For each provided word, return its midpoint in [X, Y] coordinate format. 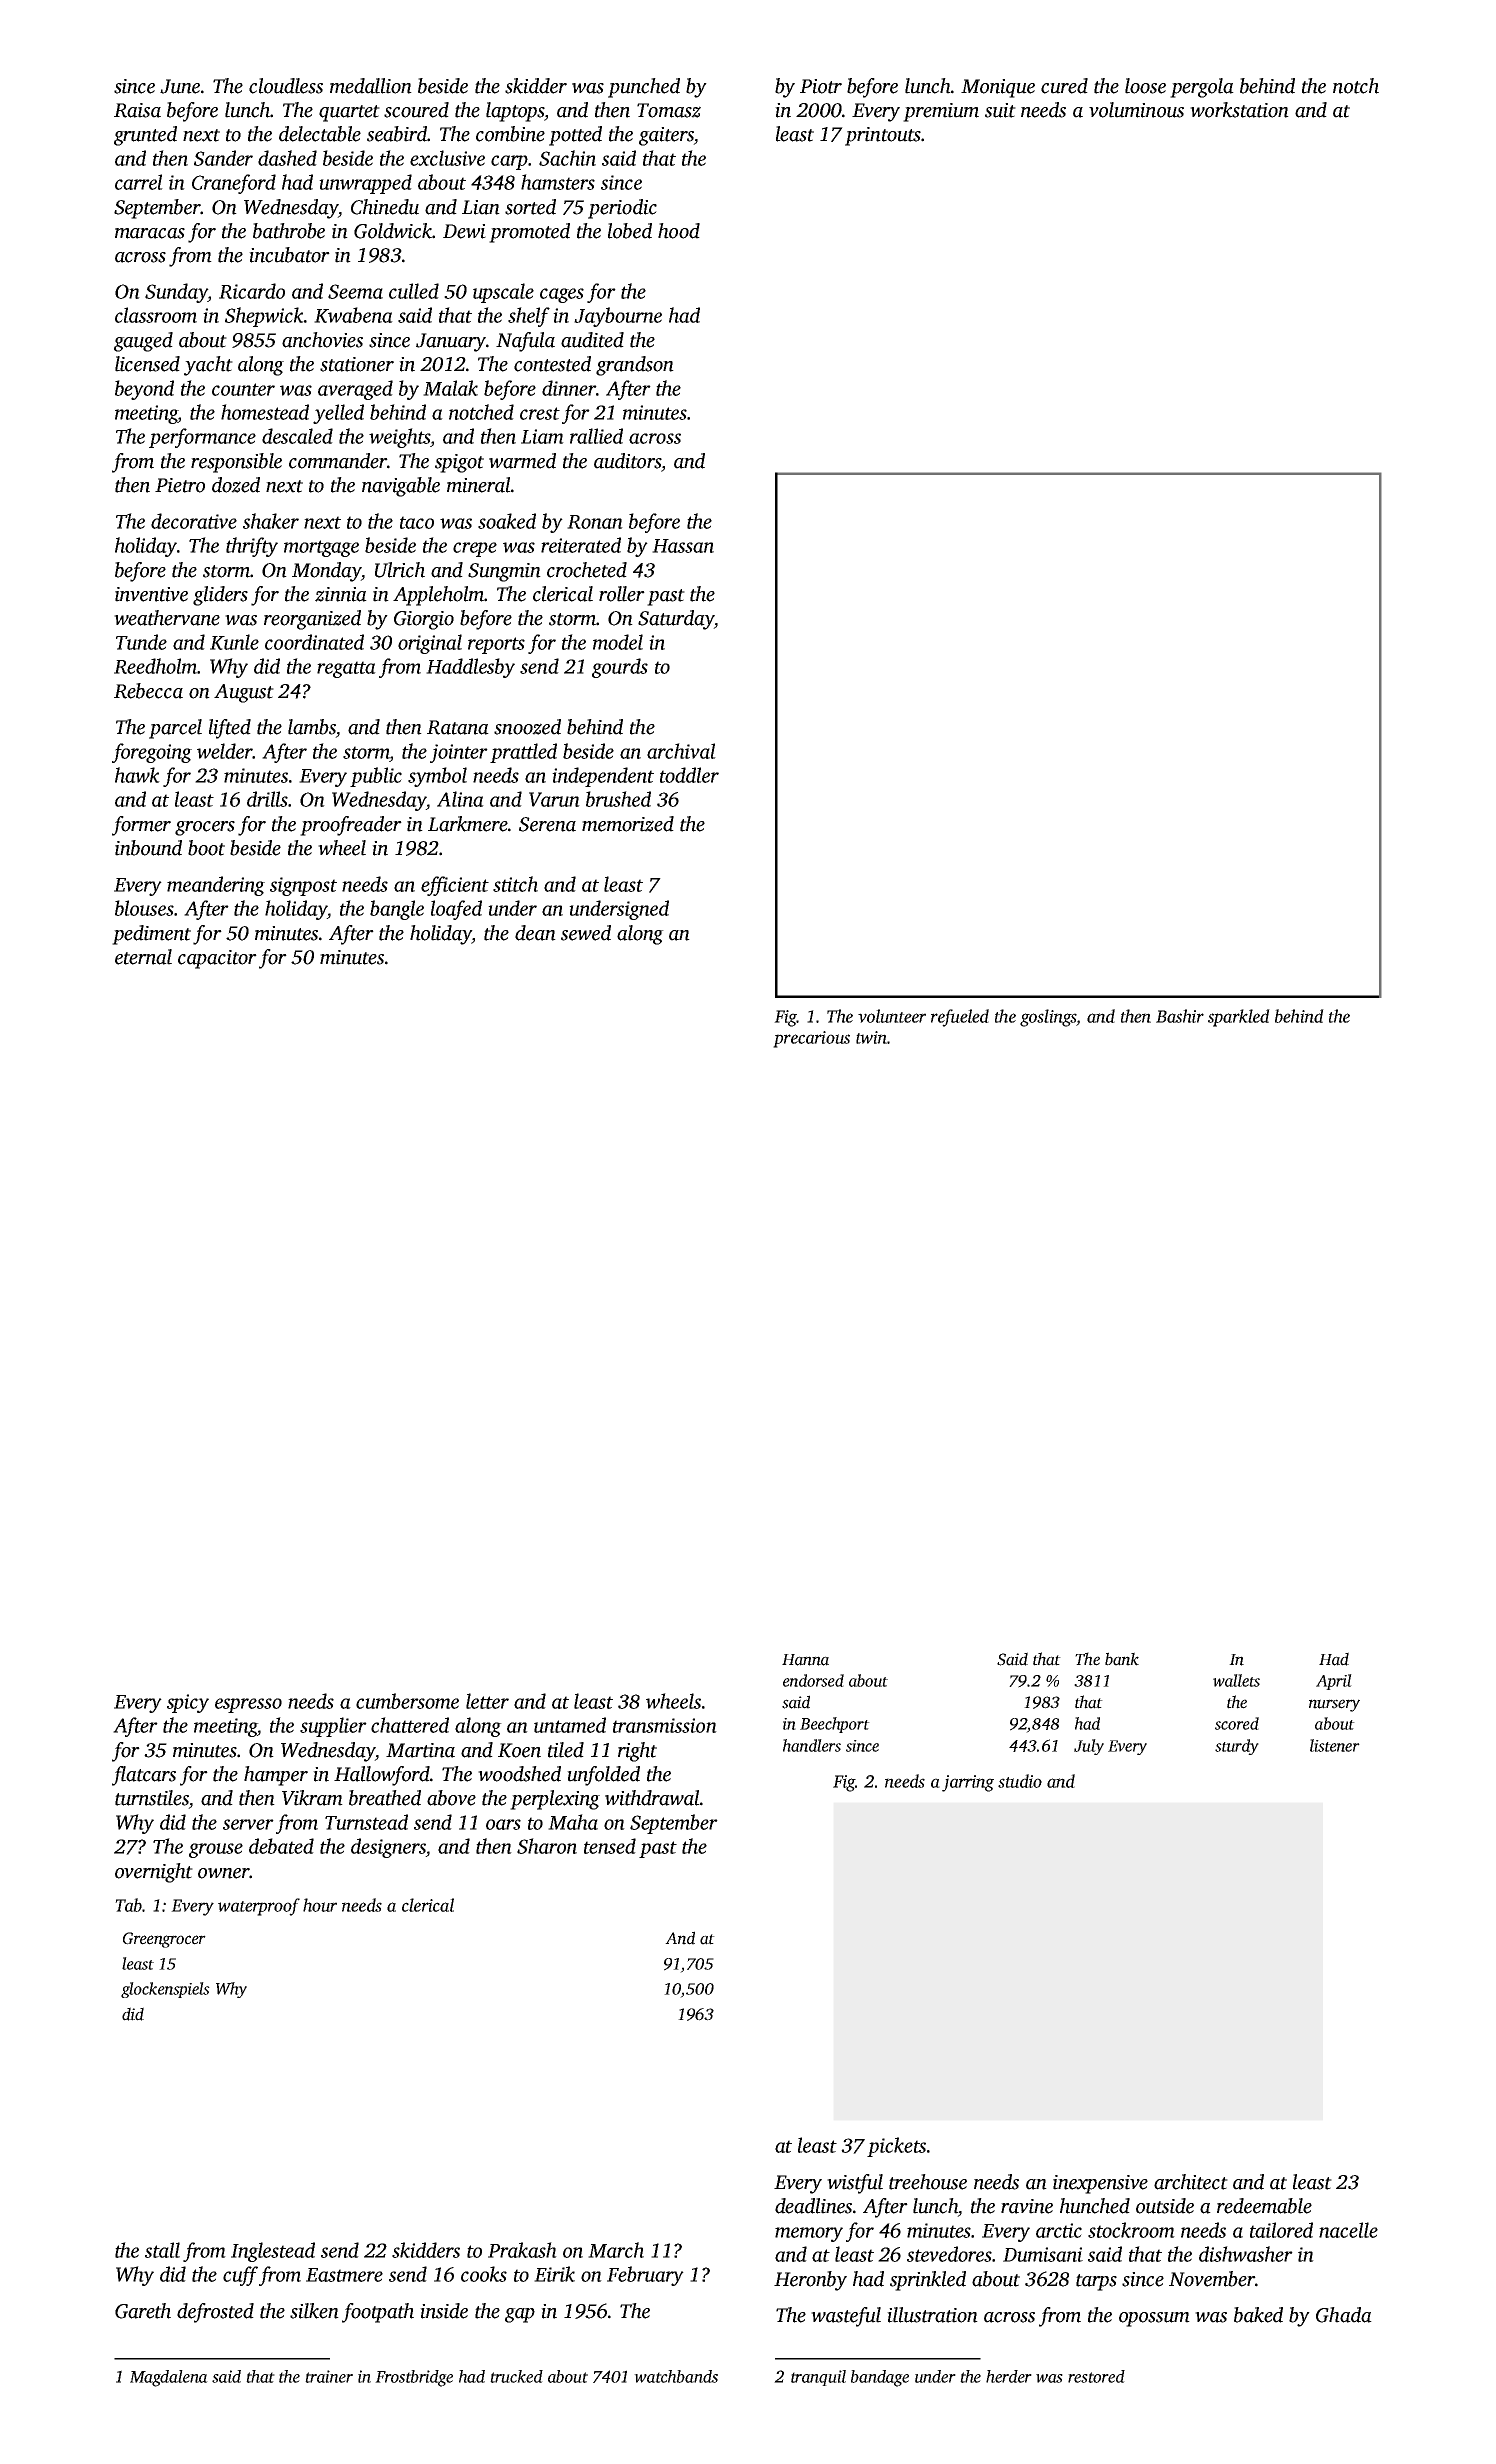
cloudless [286, 86]
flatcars [144, 1776]
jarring [968, 1783]
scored [1237, 1723]
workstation [1239, 110]
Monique [998, 88]
